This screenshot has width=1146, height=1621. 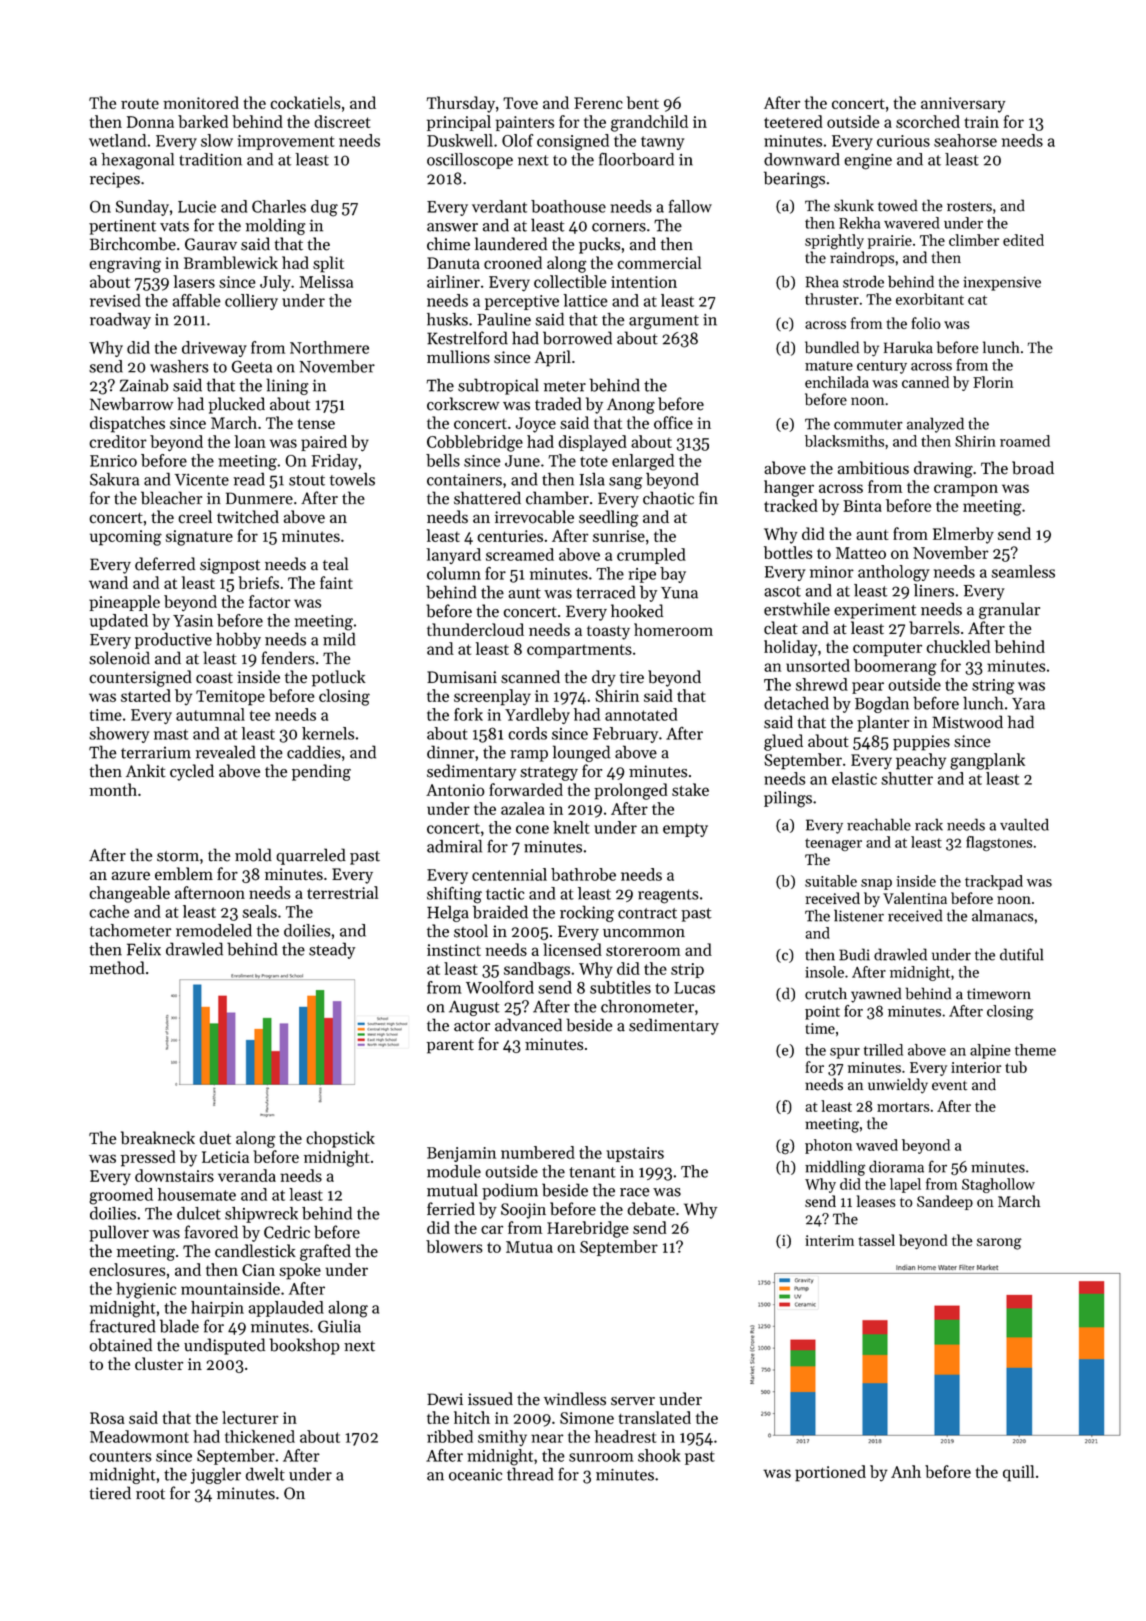 What do you see at coordinates (547, 1438) in the screenshot?
I see `near` at bounding box center [547, 1438].
